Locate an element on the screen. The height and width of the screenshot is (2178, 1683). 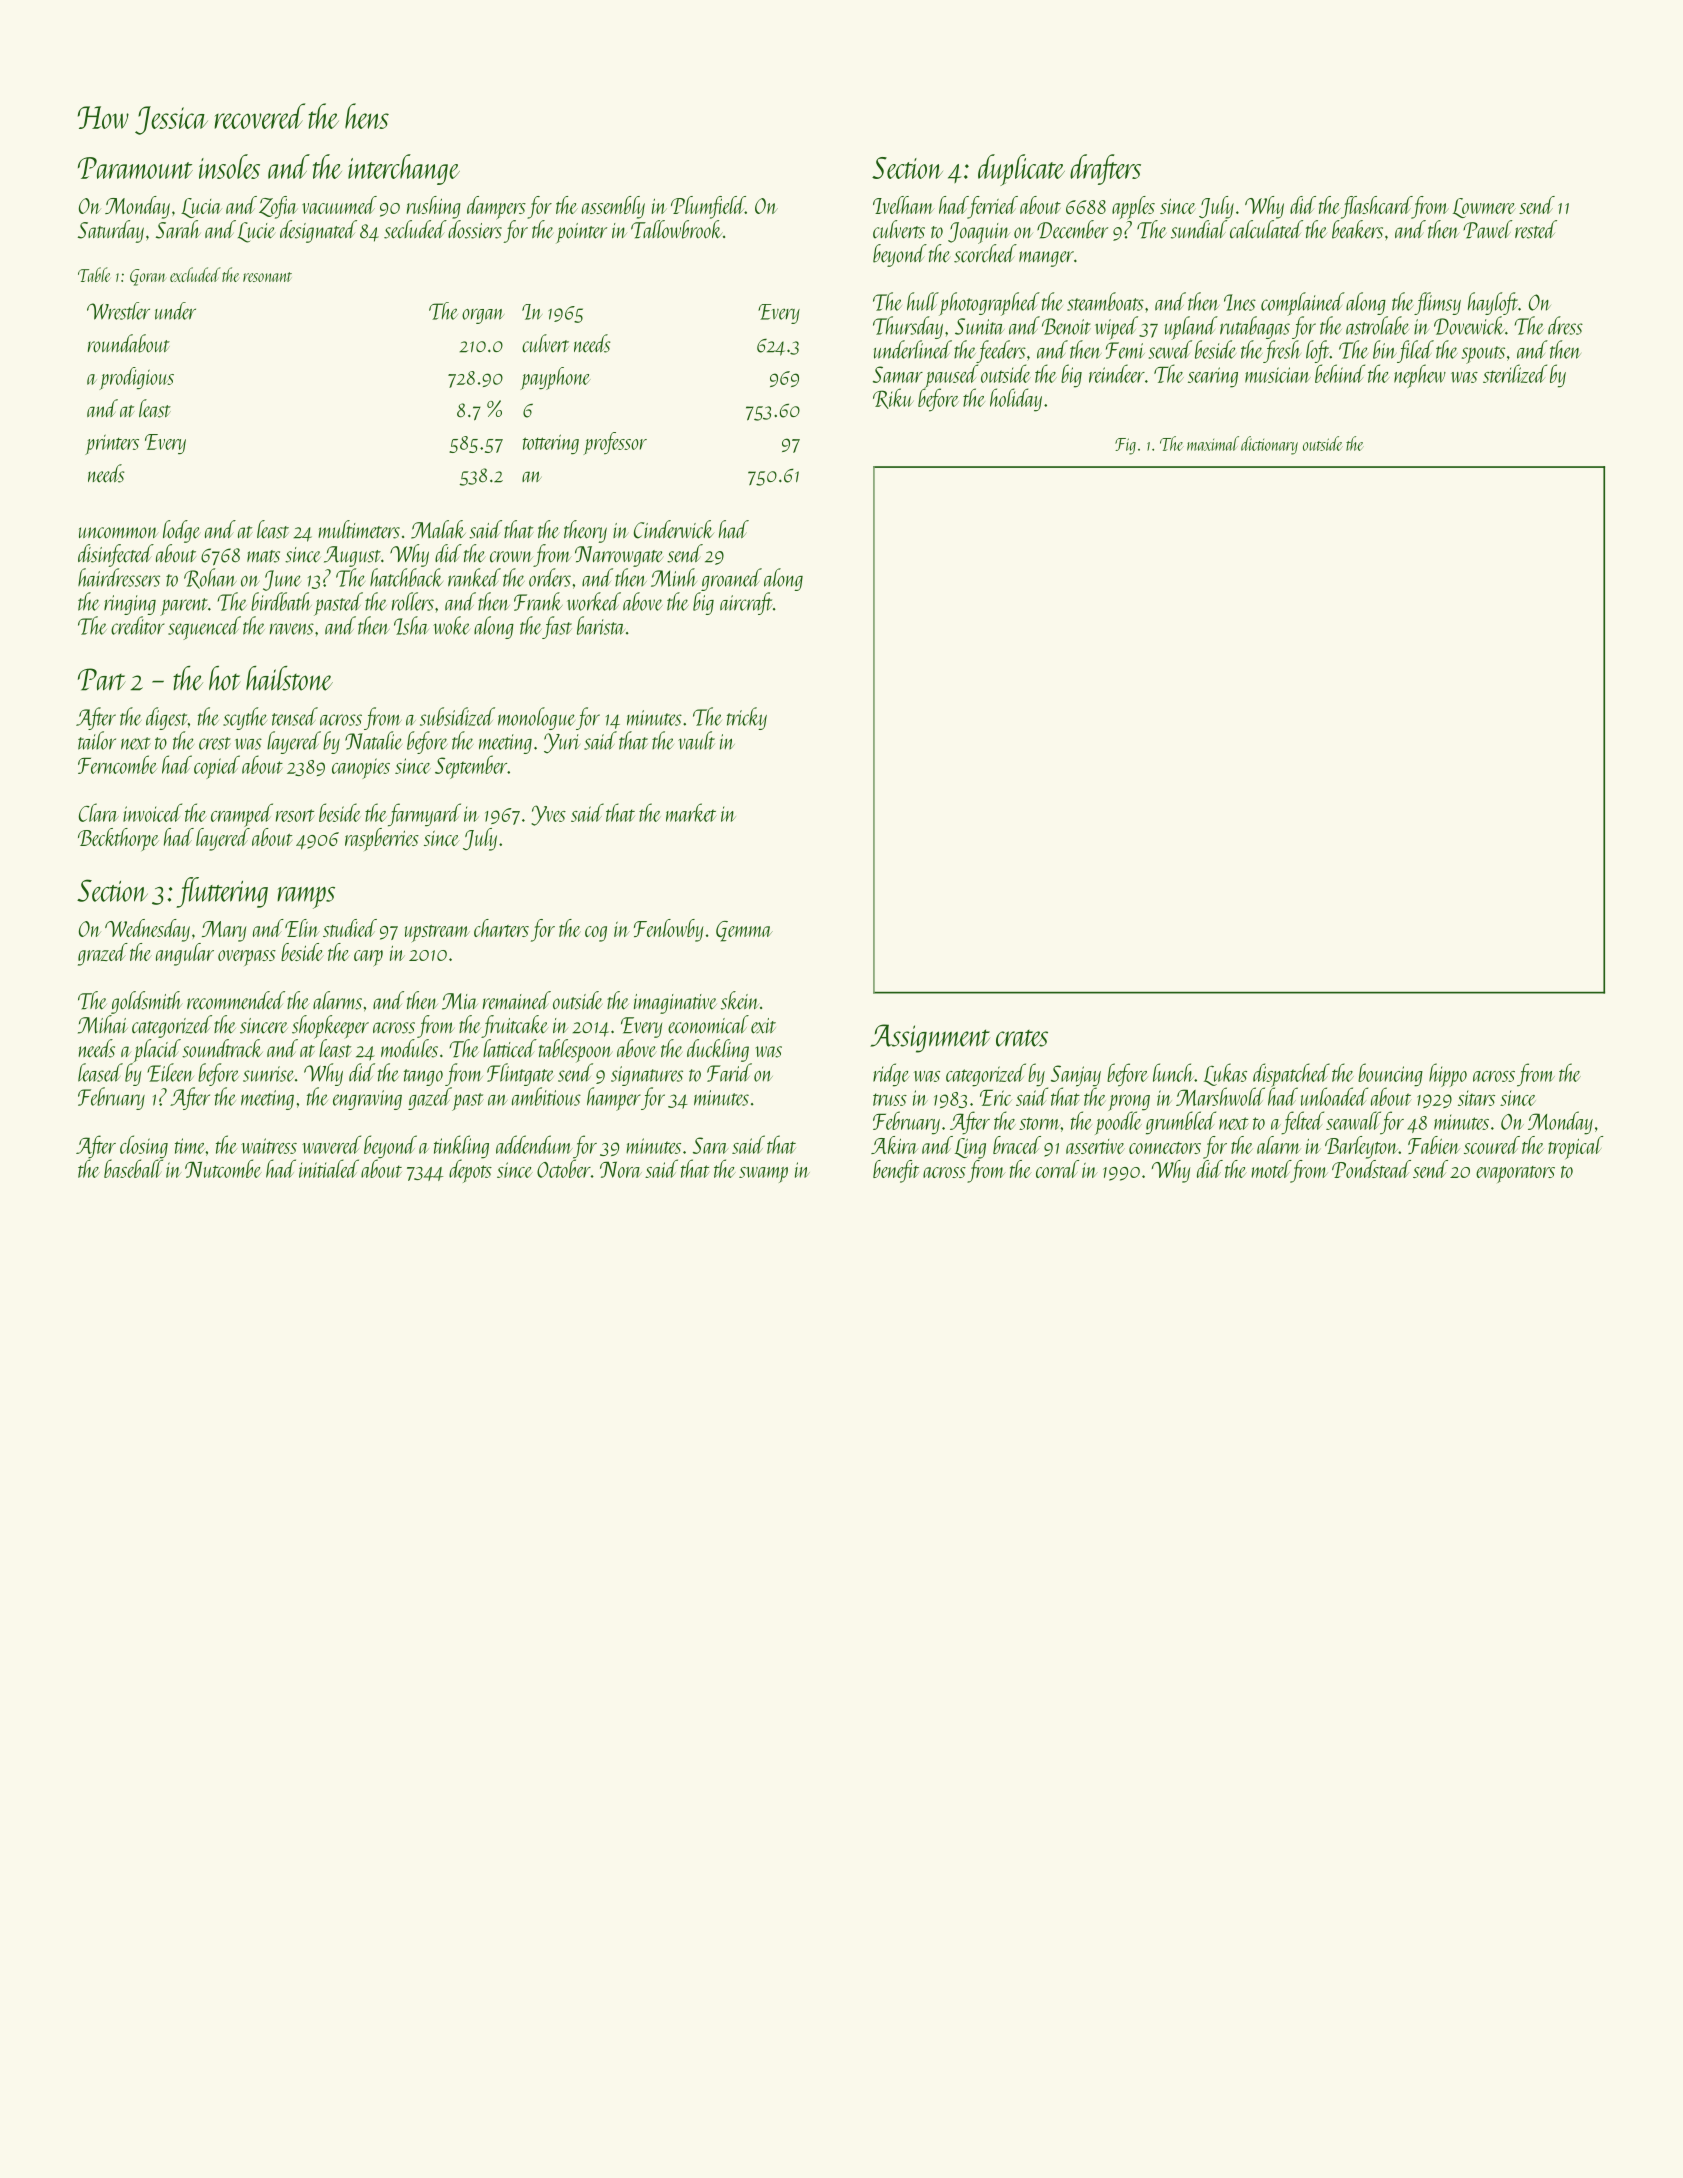
Ivelham is located at coordinates (904, 205).
